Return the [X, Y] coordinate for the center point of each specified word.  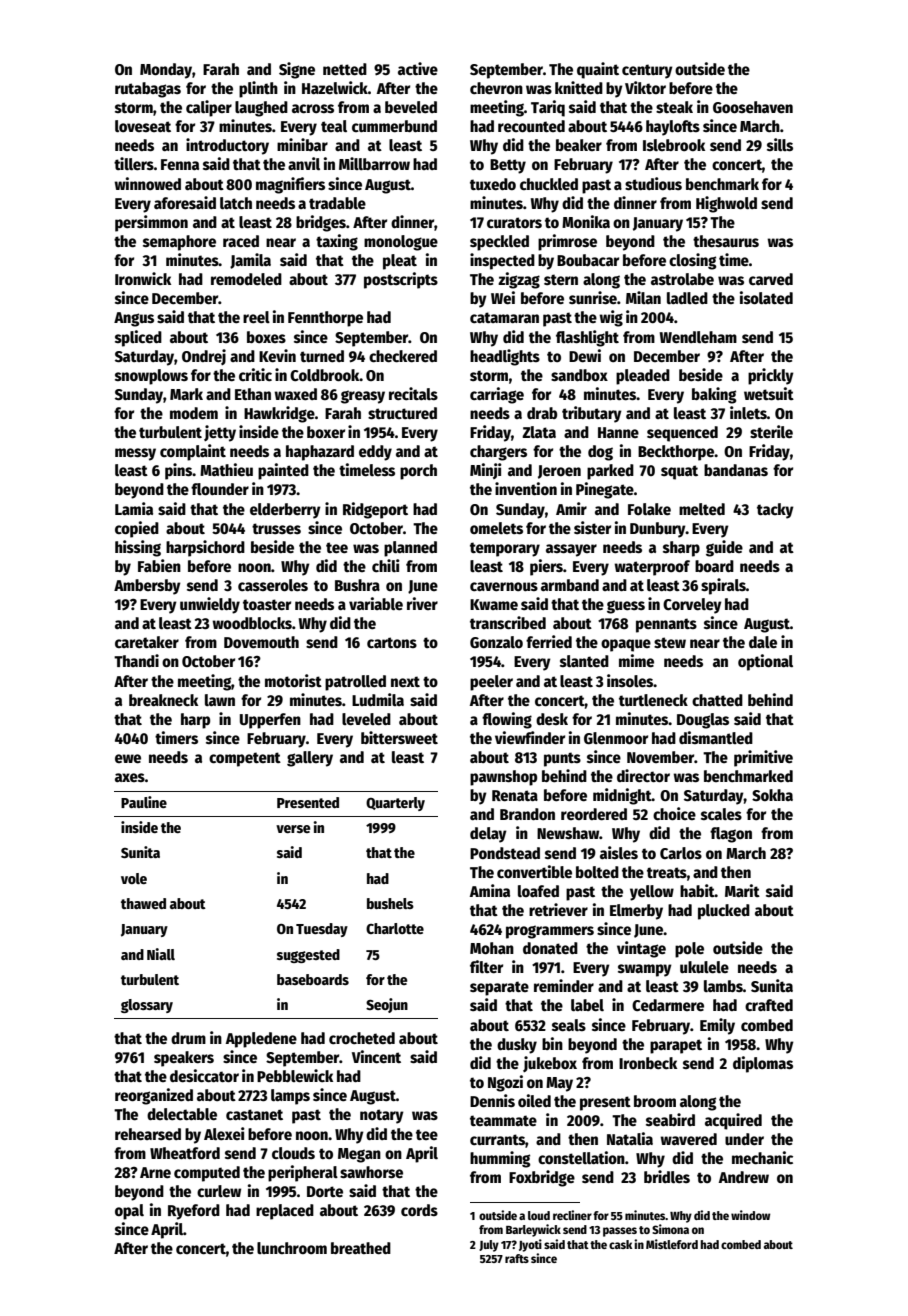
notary [382, 1116]
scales [721, 814]
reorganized [154, 1096]
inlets [748, 413]
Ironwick [143, 278]
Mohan [492, 948]
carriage [497, 395]
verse [293, 829]
